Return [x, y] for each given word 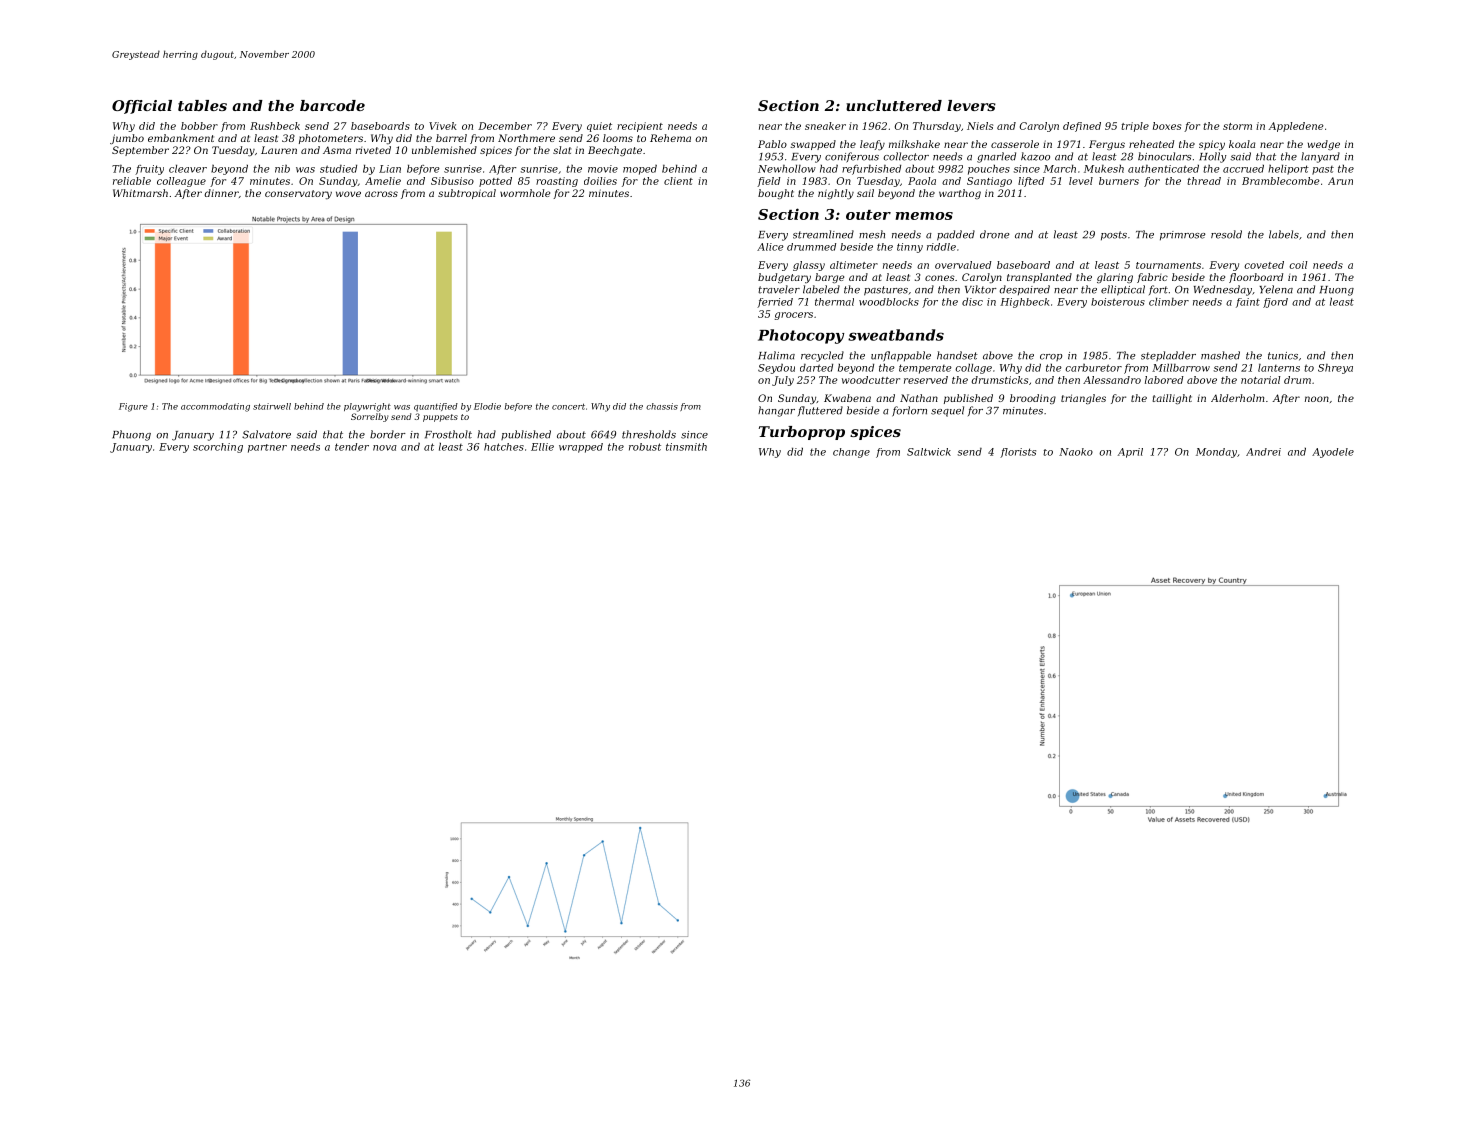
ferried [775, 303]
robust [645, 447]
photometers [331, 139]
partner [267, 448]
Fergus [1107, 145]
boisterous [1118, 302]
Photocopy [801, 336]
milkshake [914, 144]
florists [1018, 453]
